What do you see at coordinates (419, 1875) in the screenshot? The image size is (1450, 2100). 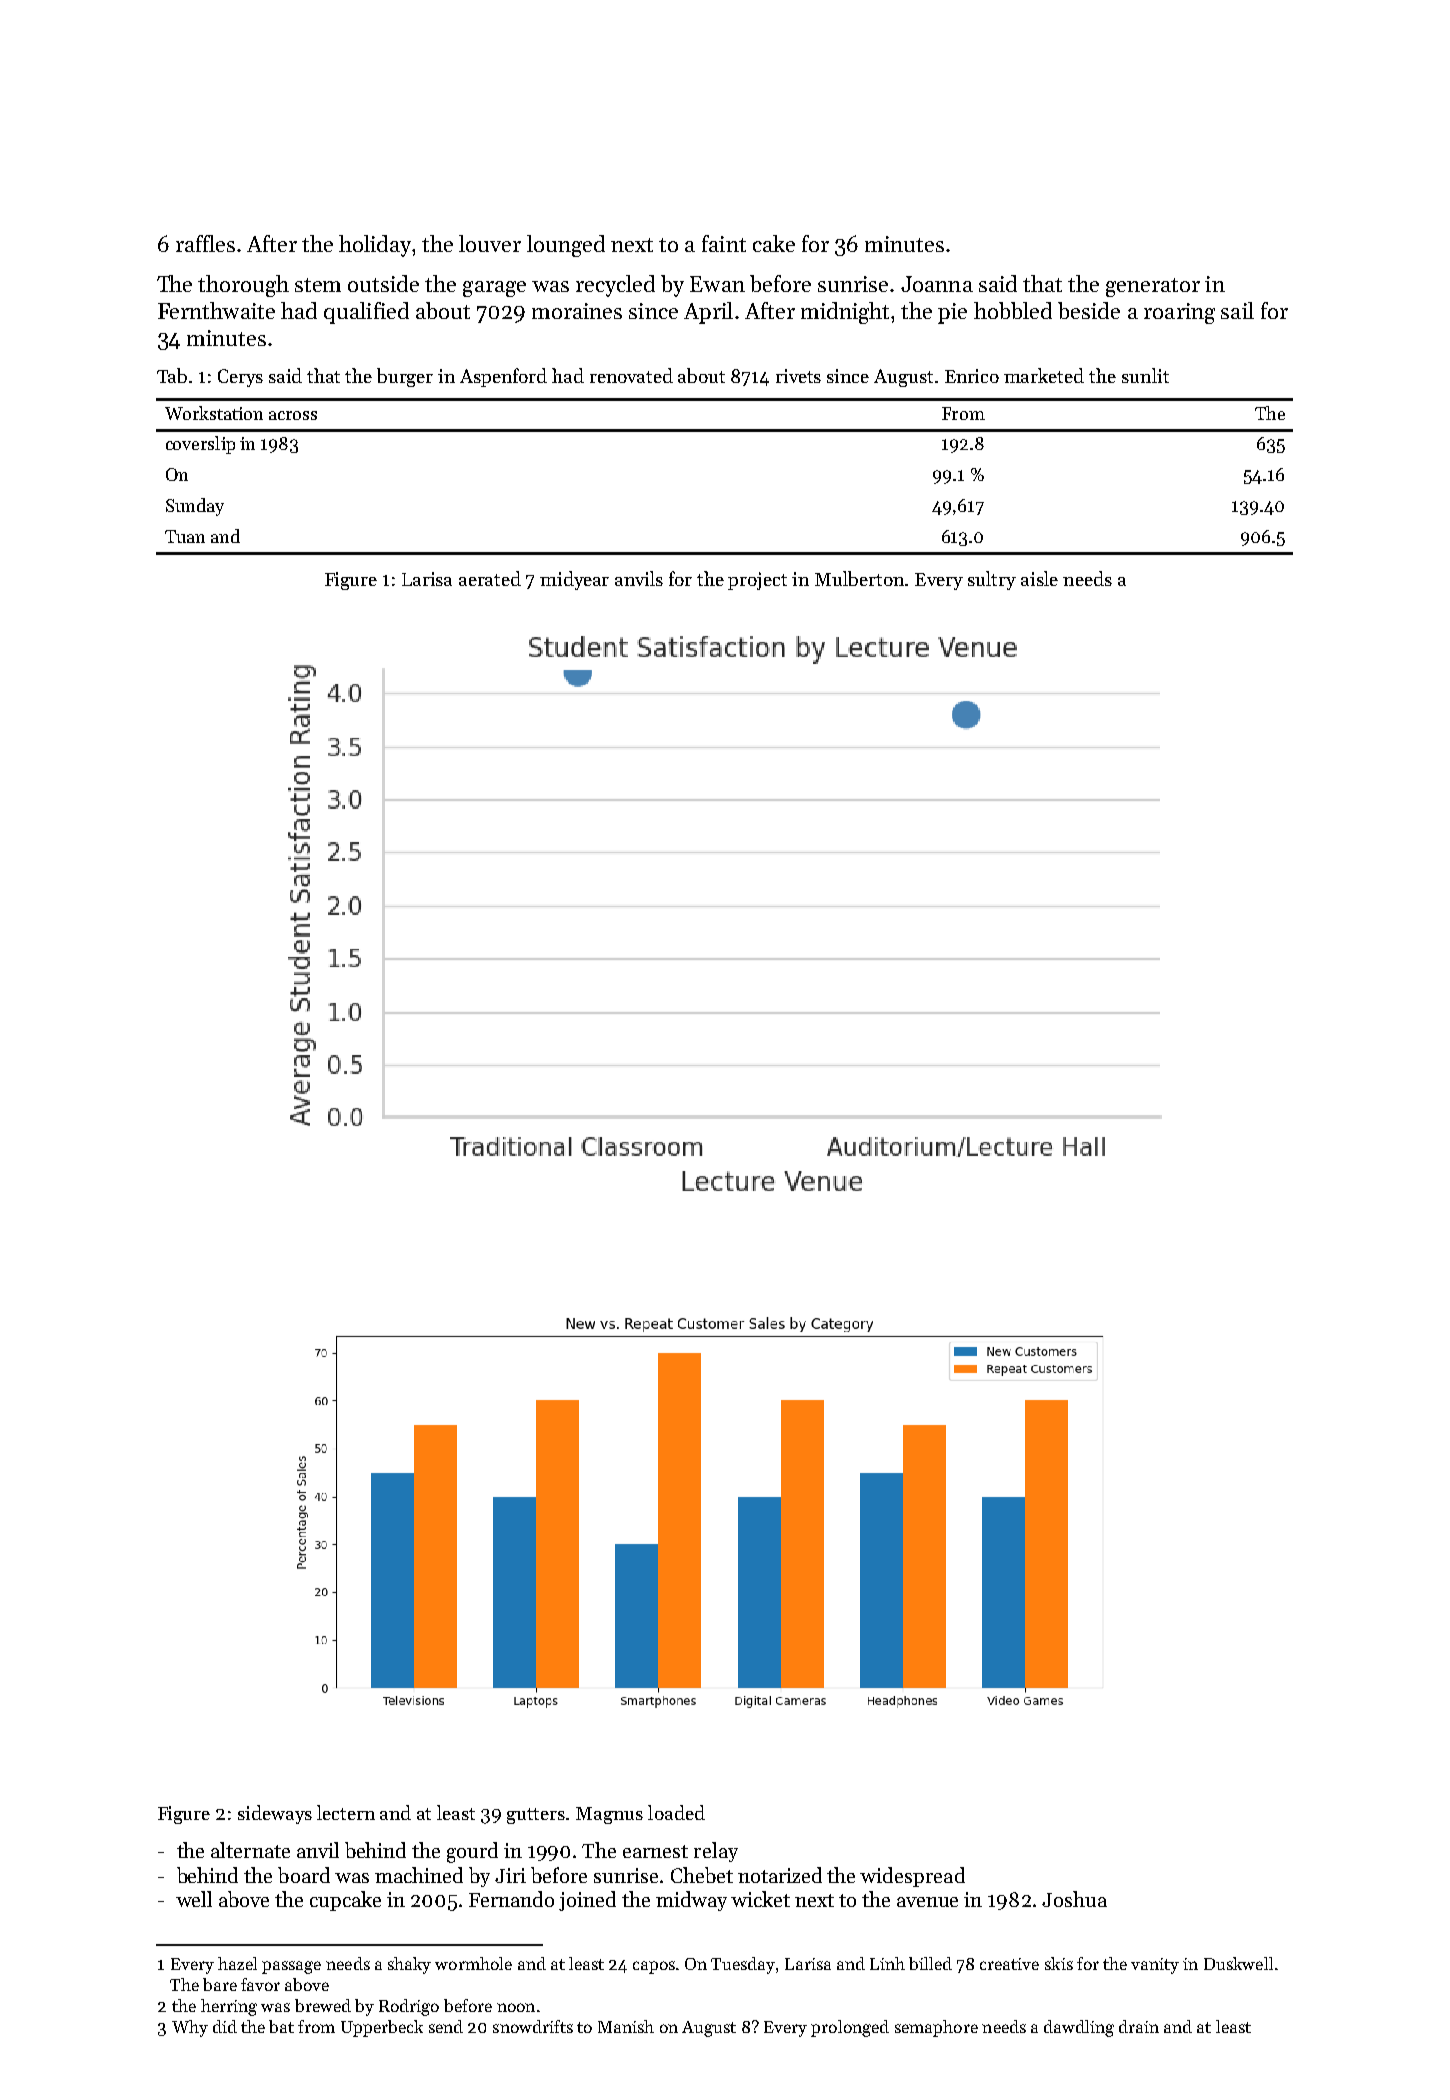 I see `machined` at bounding box center [419, 1875].
